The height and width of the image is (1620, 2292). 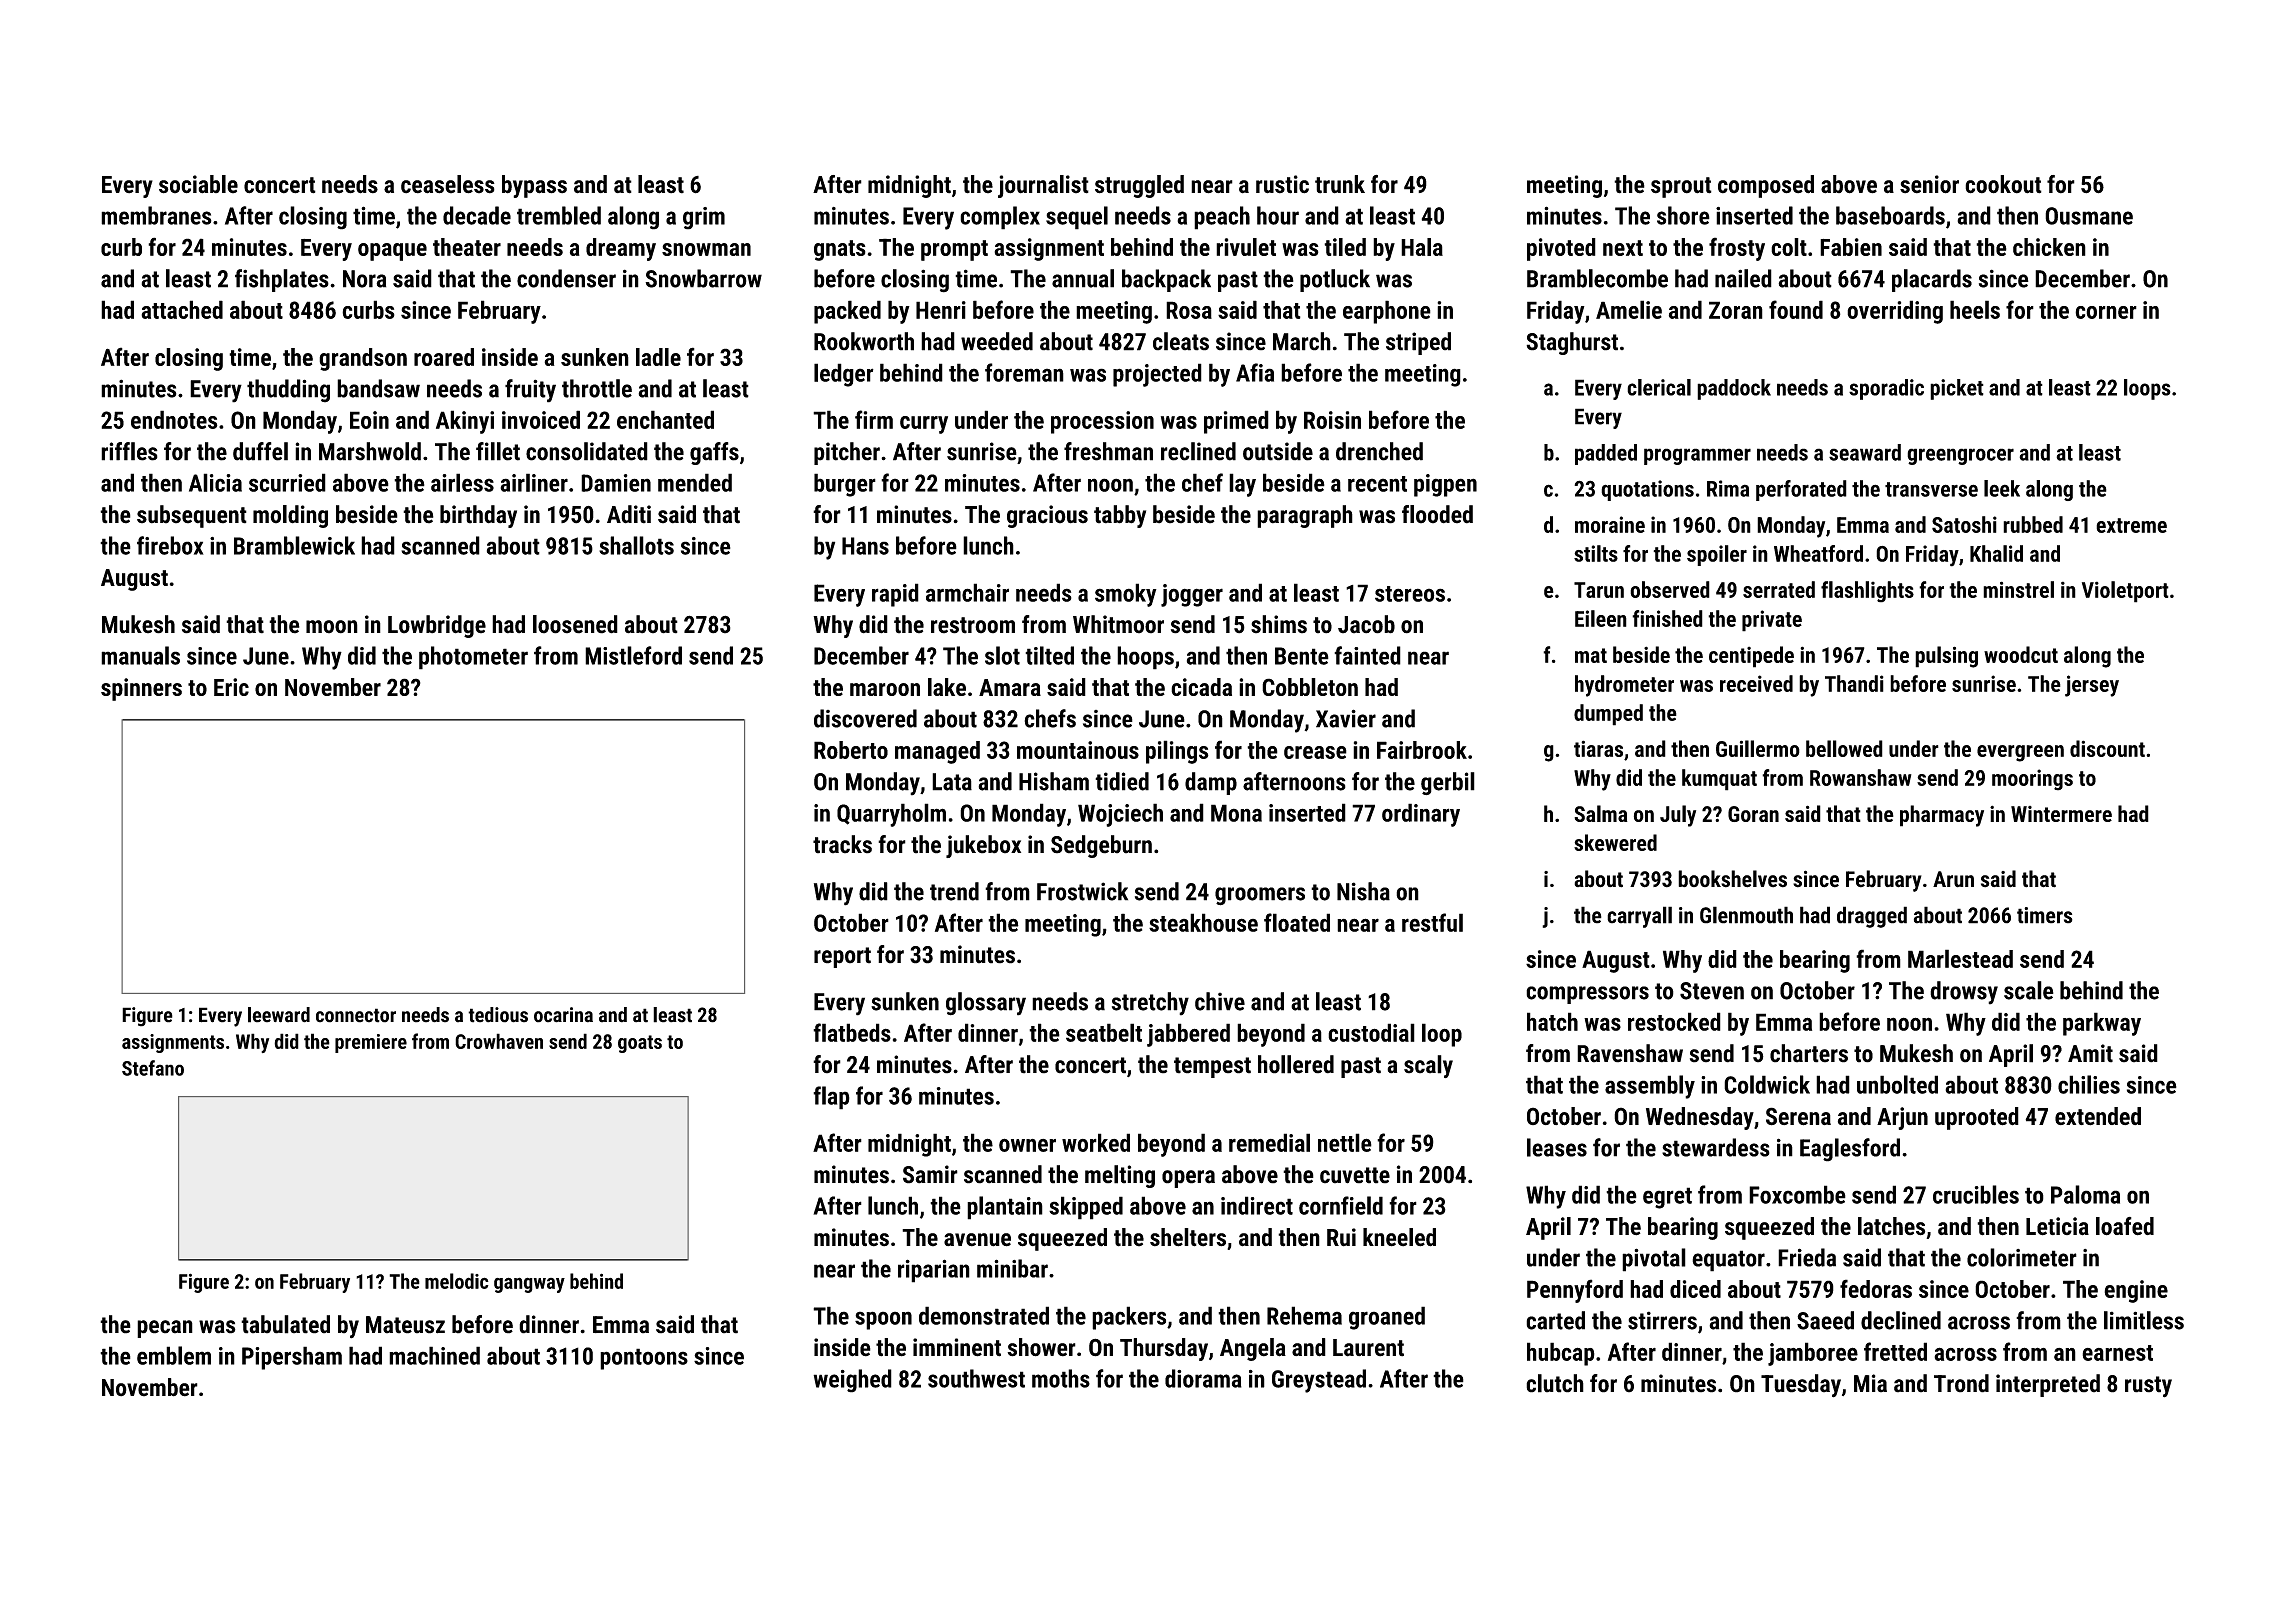 I want to click on cicada, so click(x=1201, y=687).
